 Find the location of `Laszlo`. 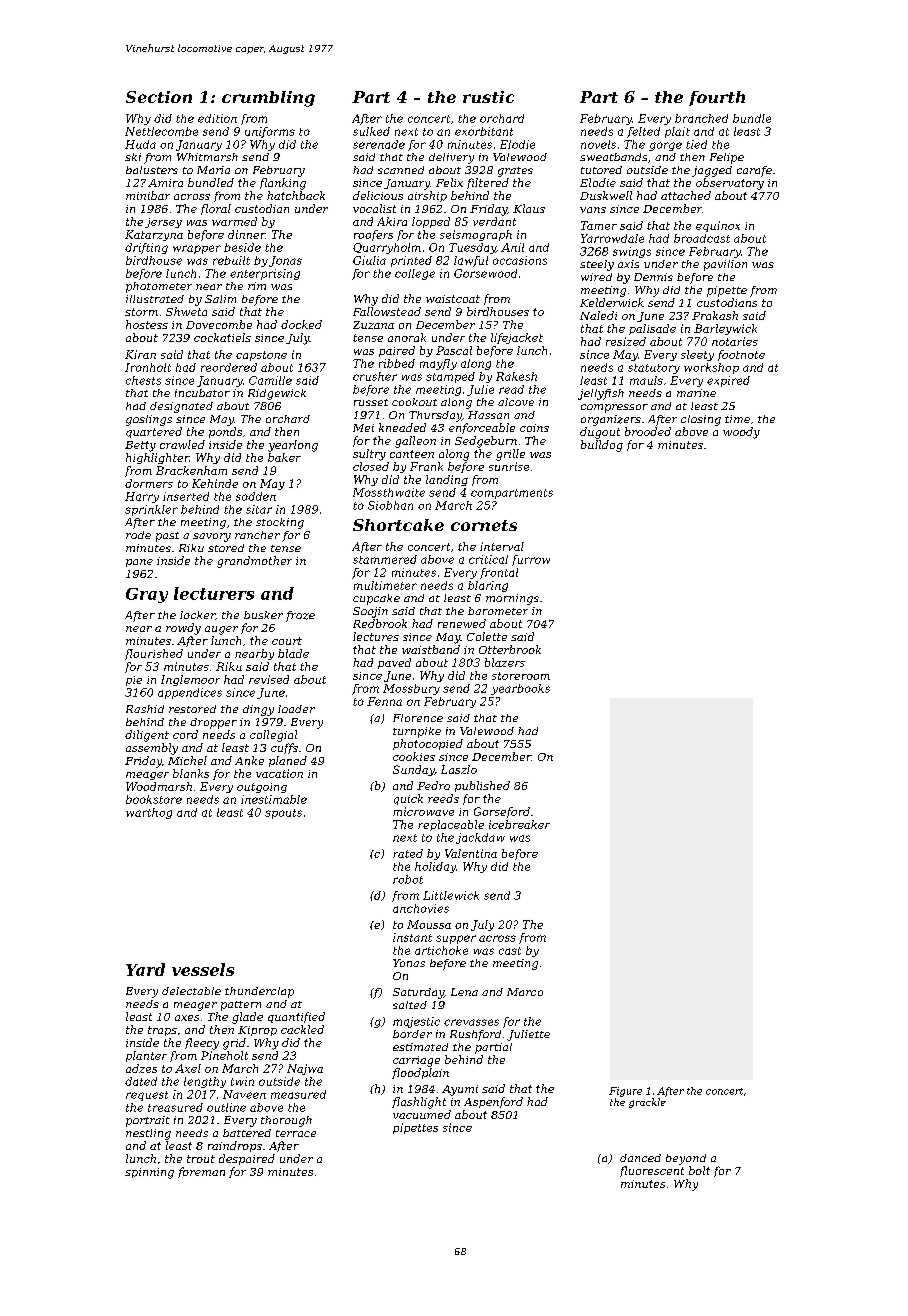

Laszlo is located at coordinates (459, 769).
